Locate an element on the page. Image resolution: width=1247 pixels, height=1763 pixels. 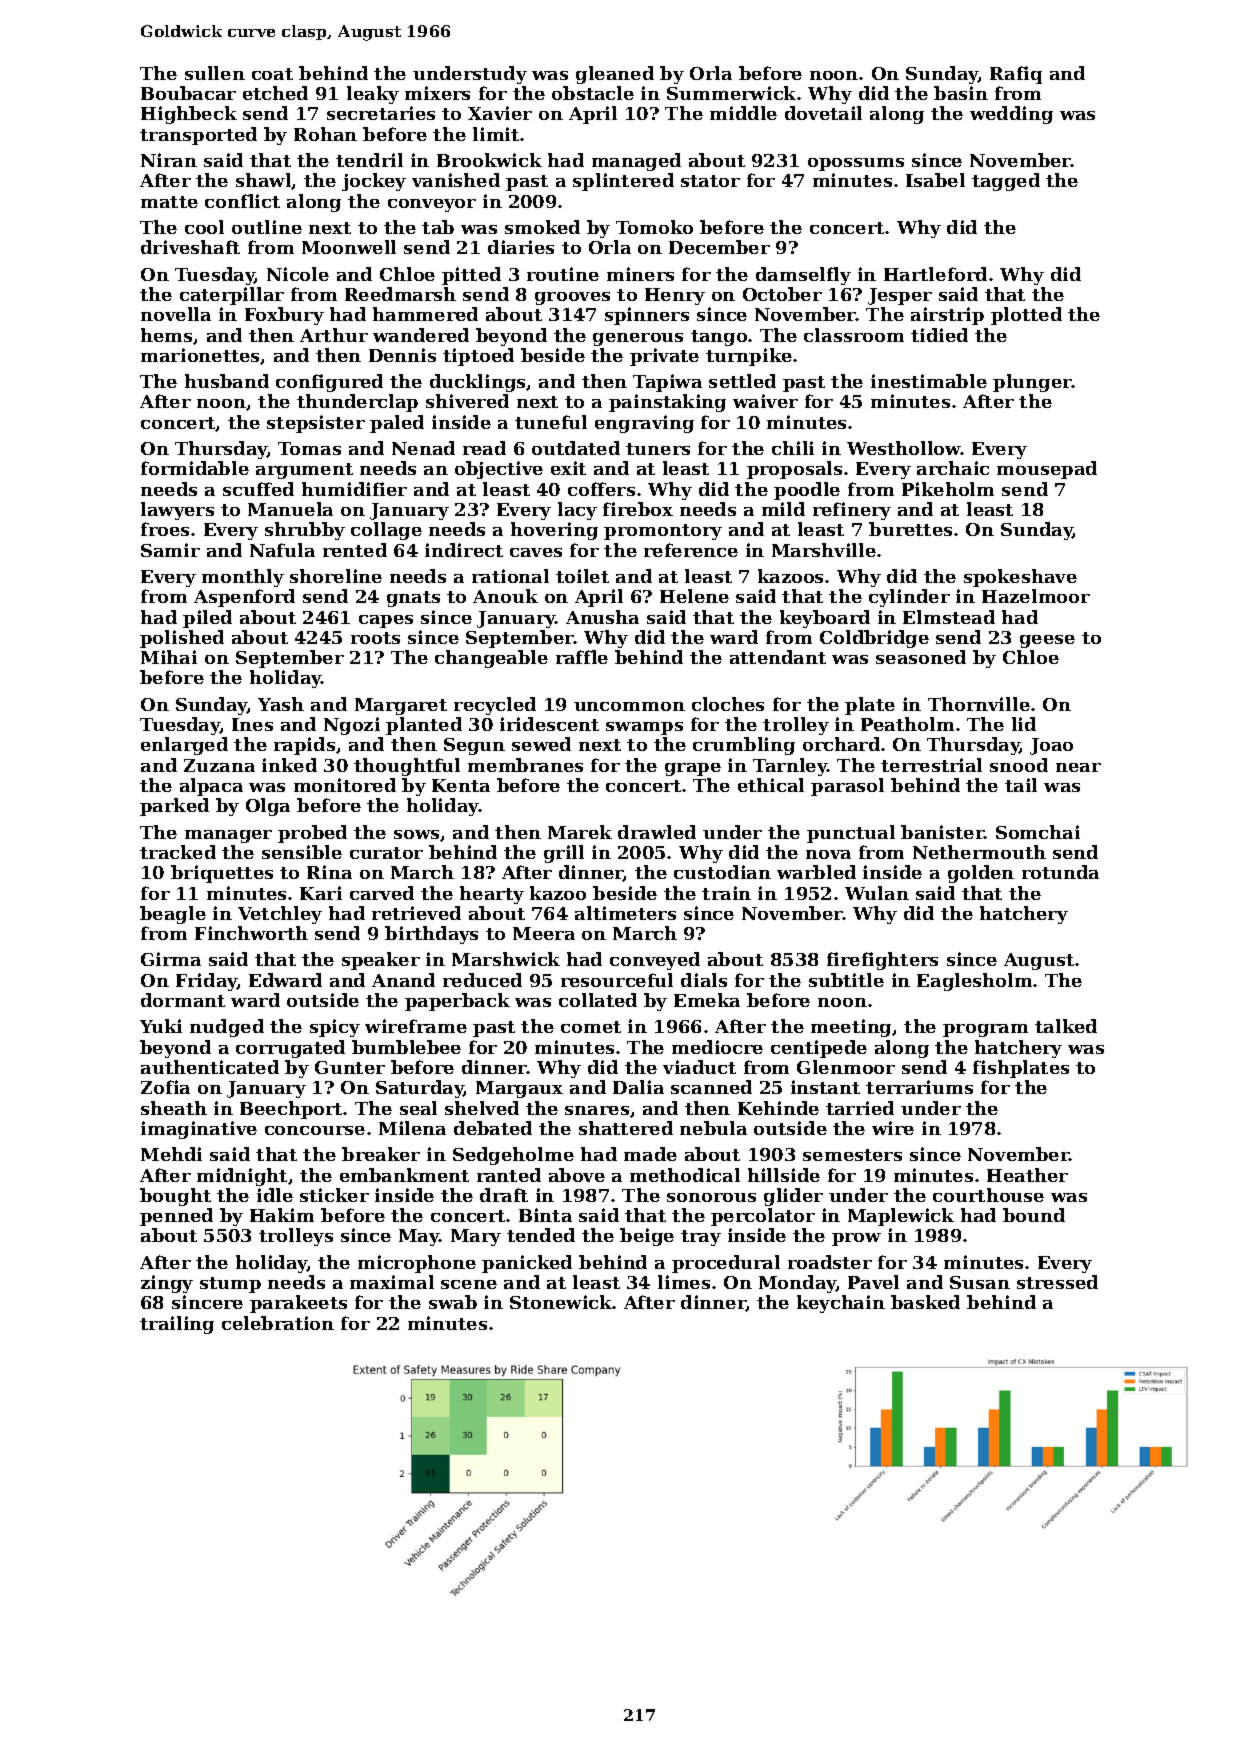
bought is located at coordinates (175, 1197).
